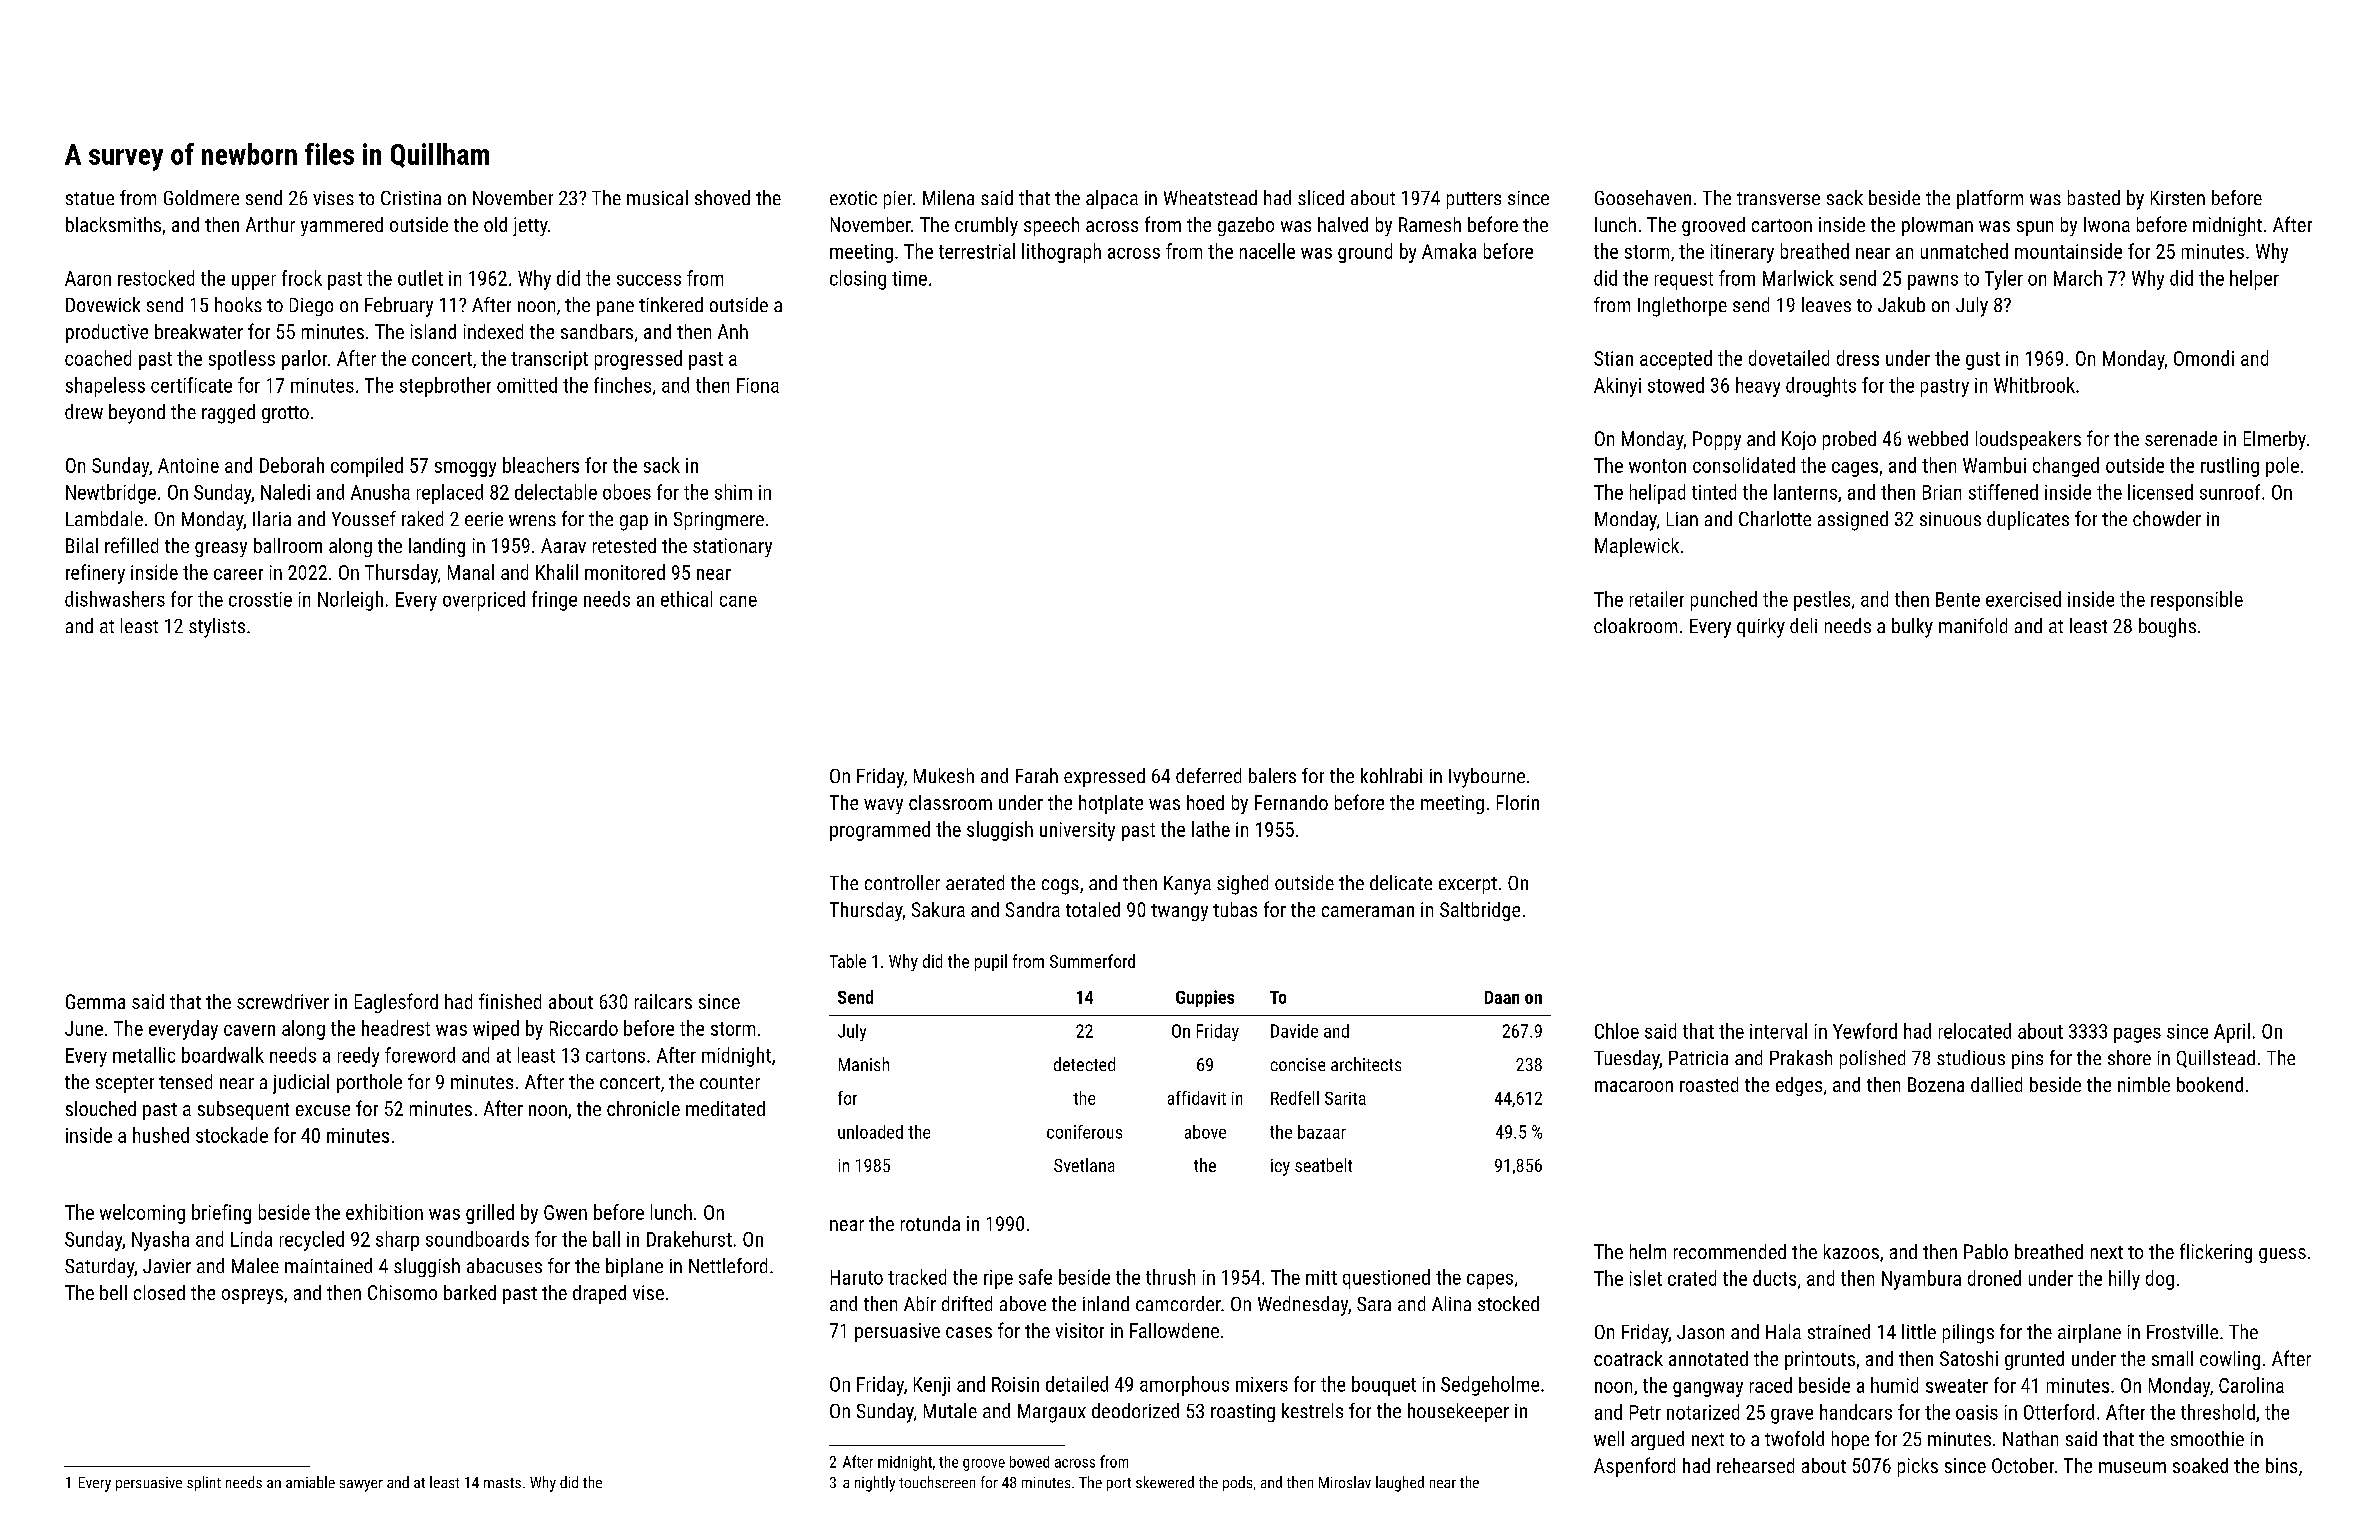 This screenshot has width=2380, height=1540. What do you see at coordinates (251, 1239) in the screenshot?
I see `Linda` at bounding box center [251, 1239].
